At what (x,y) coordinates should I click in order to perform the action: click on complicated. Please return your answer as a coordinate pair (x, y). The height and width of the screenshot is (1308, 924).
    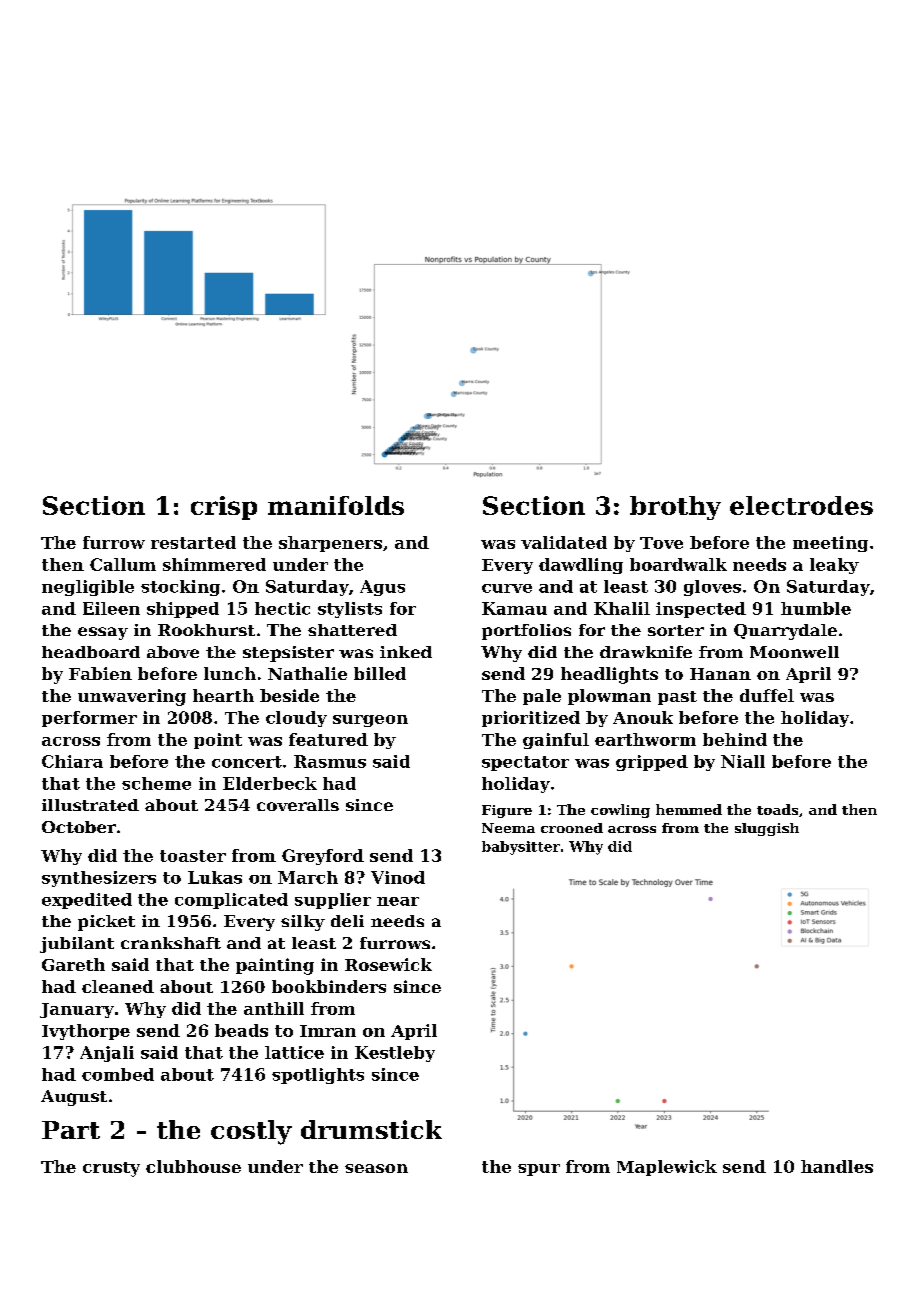
    Looking at the image, I should click on (231, 901).
